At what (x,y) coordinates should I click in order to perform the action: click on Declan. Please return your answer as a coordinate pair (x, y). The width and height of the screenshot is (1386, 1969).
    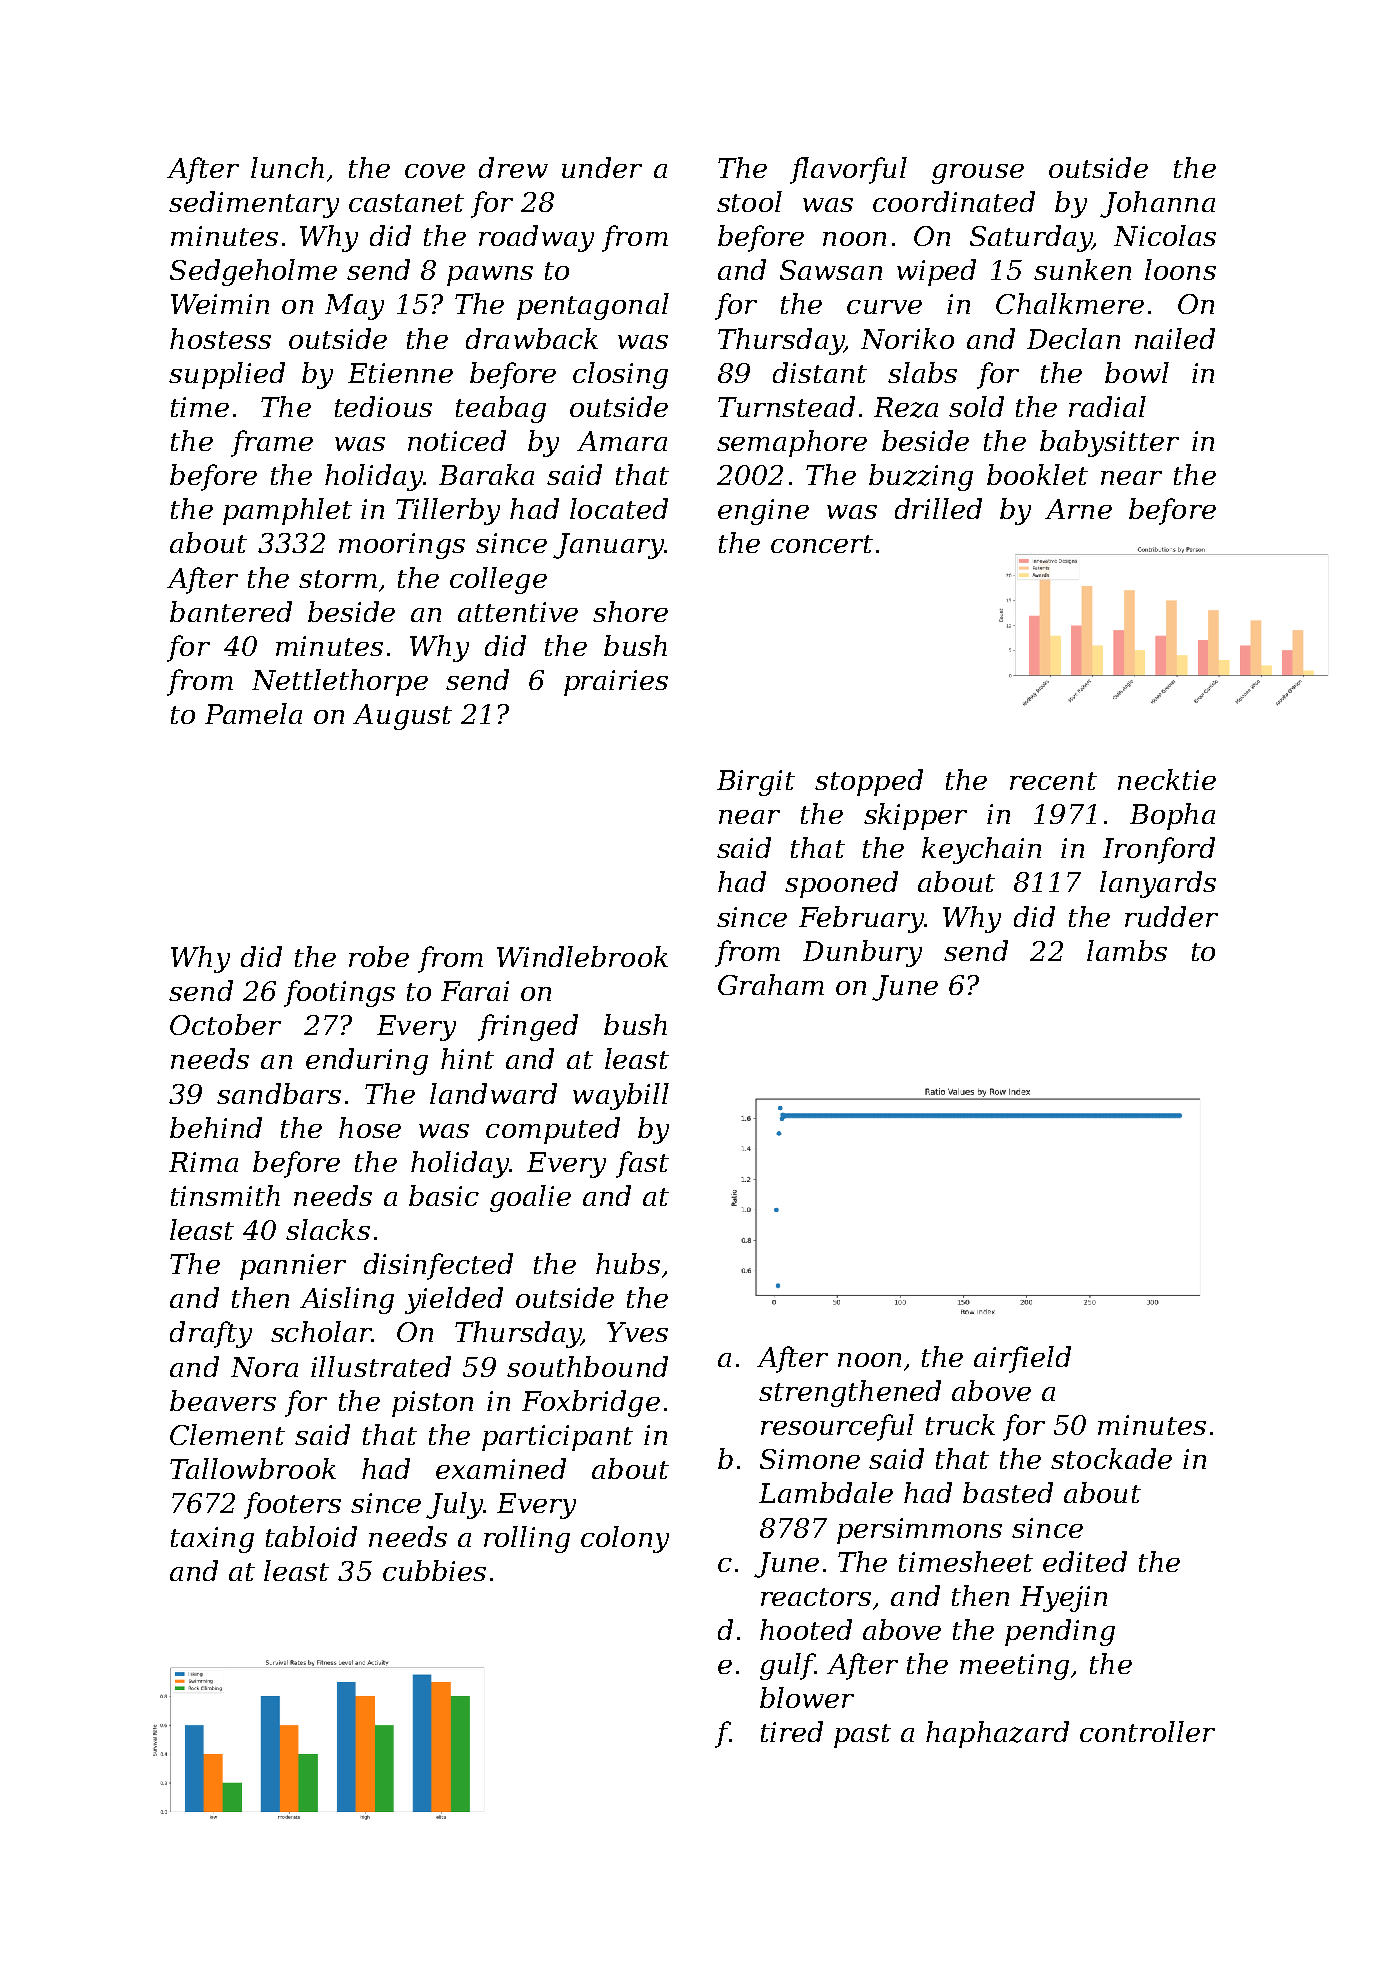
    Looking at the image, I should click on (1073, 338).
